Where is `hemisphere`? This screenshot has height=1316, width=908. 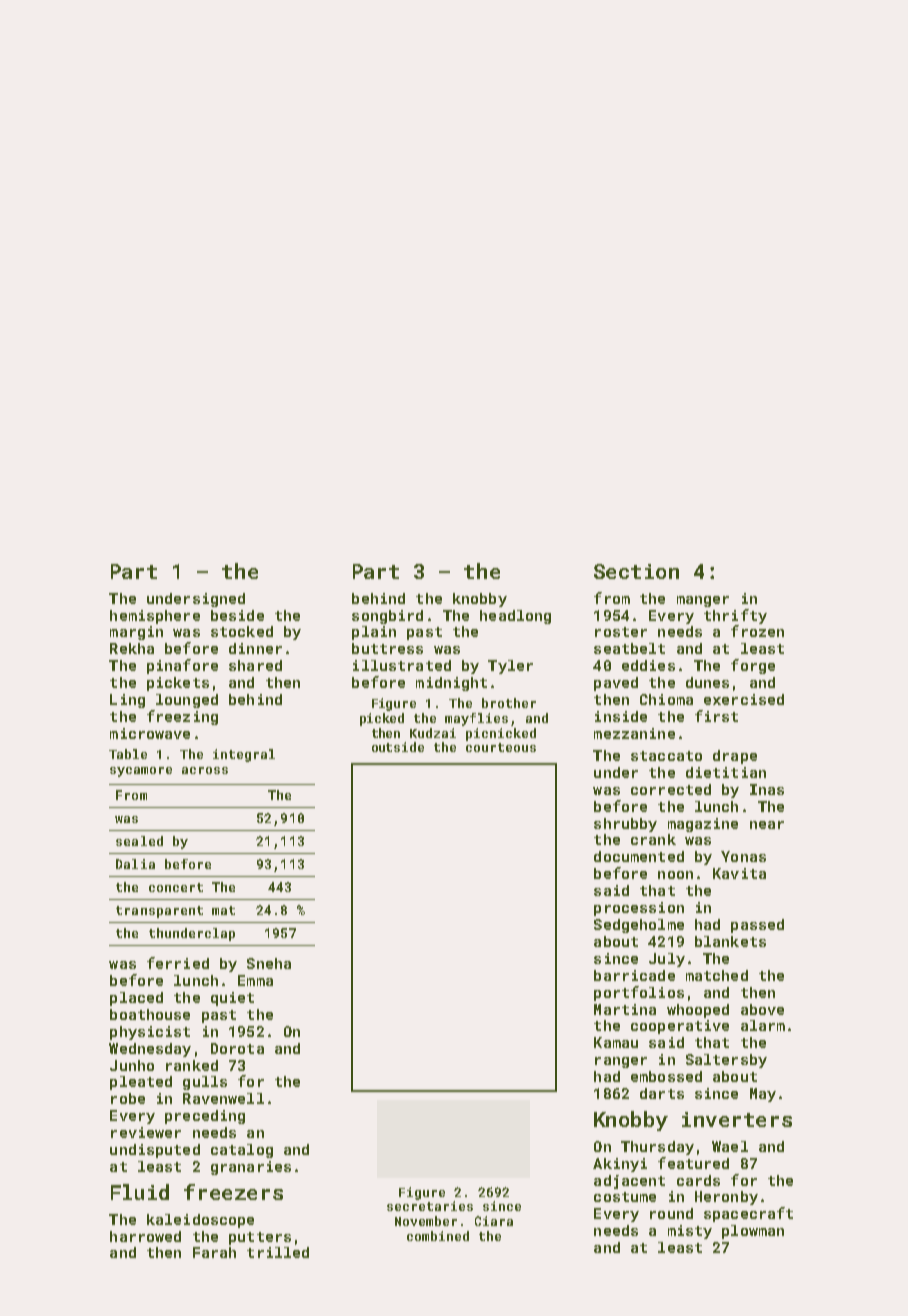 hemisphere is located at coordinates (155, 617).
